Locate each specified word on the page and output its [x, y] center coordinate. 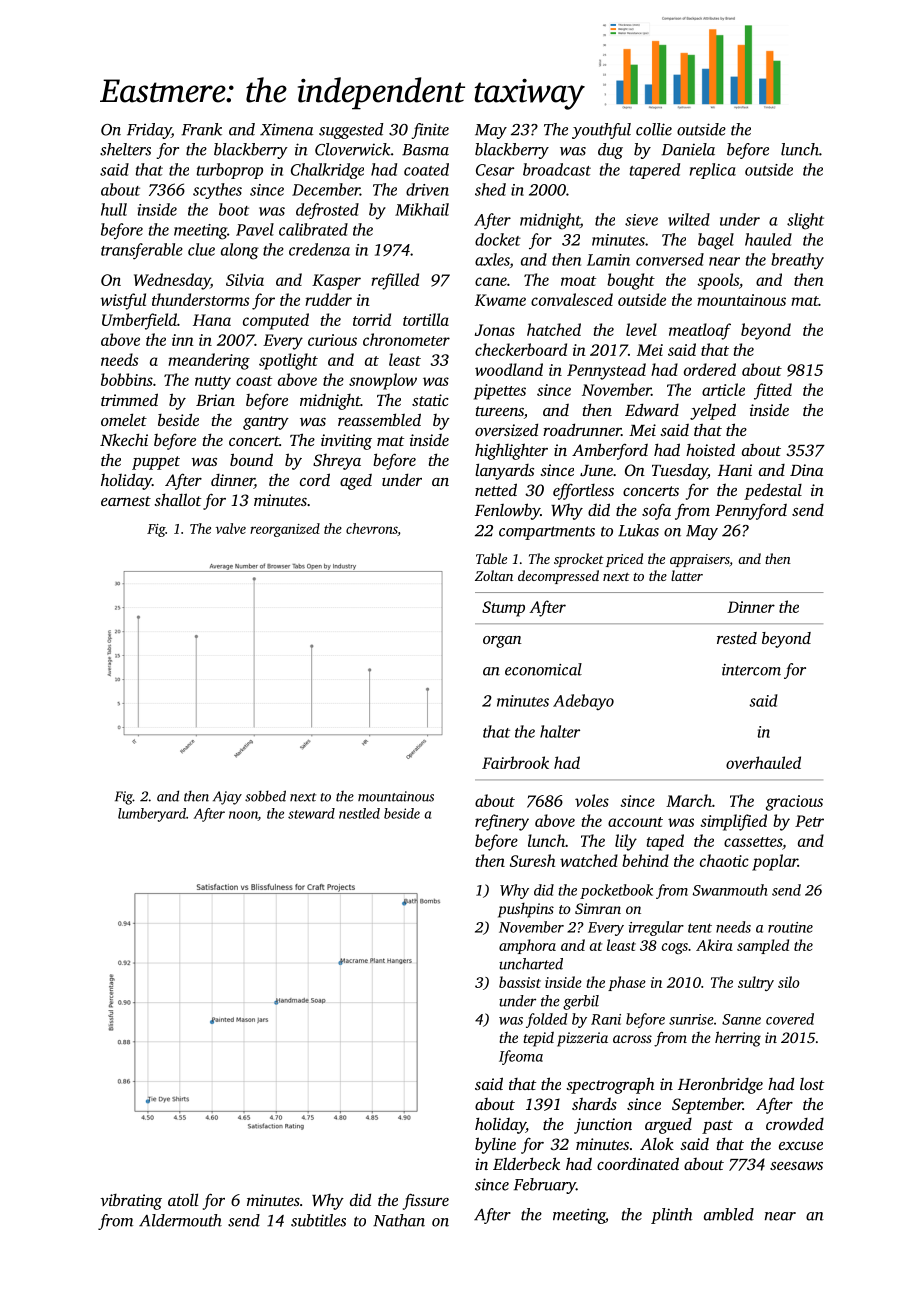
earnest [126, 501]
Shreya [337, 462]
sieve [641, 220]
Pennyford [751, 511]
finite [430, 131]
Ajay [227, 798]
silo [789, 982]
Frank [202, 129]
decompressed [558, 577]
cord [315, 479]
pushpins [526, 910]
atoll [183, 1199]
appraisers [700, 560]
